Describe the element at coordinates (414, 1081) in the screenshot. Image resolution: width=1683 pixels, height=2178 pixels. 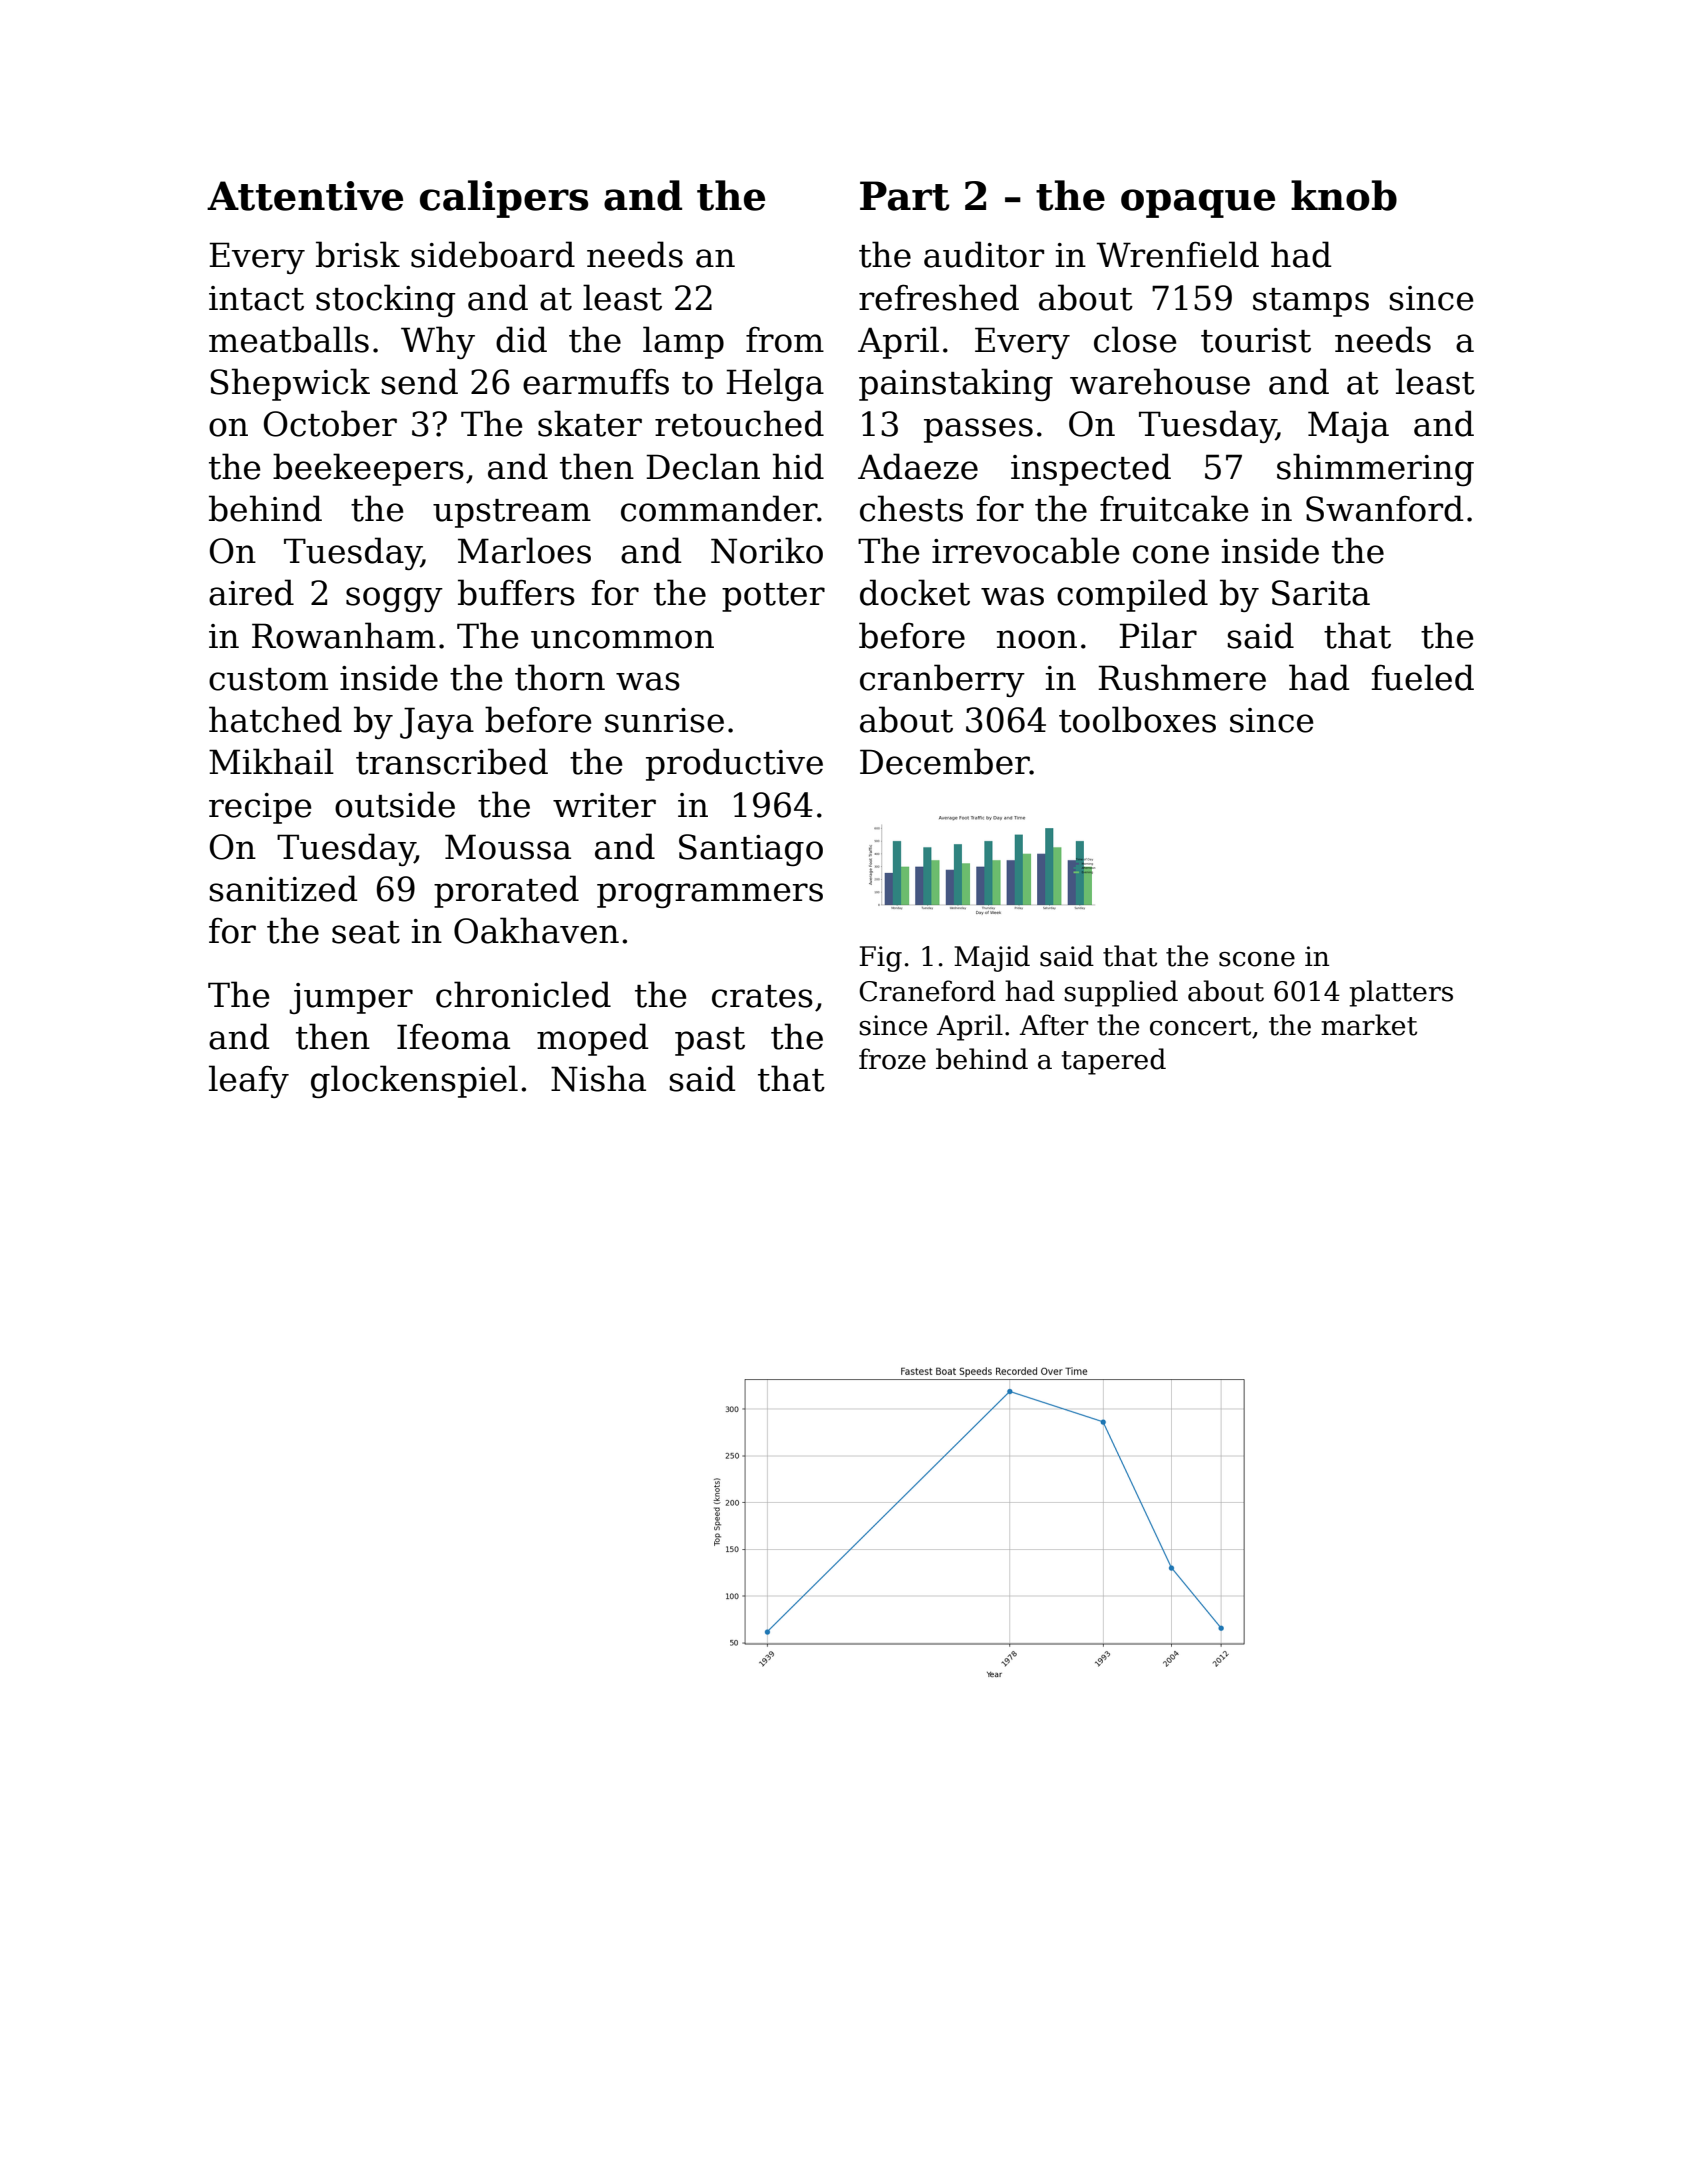
I see `glockenspiel` at that location.
